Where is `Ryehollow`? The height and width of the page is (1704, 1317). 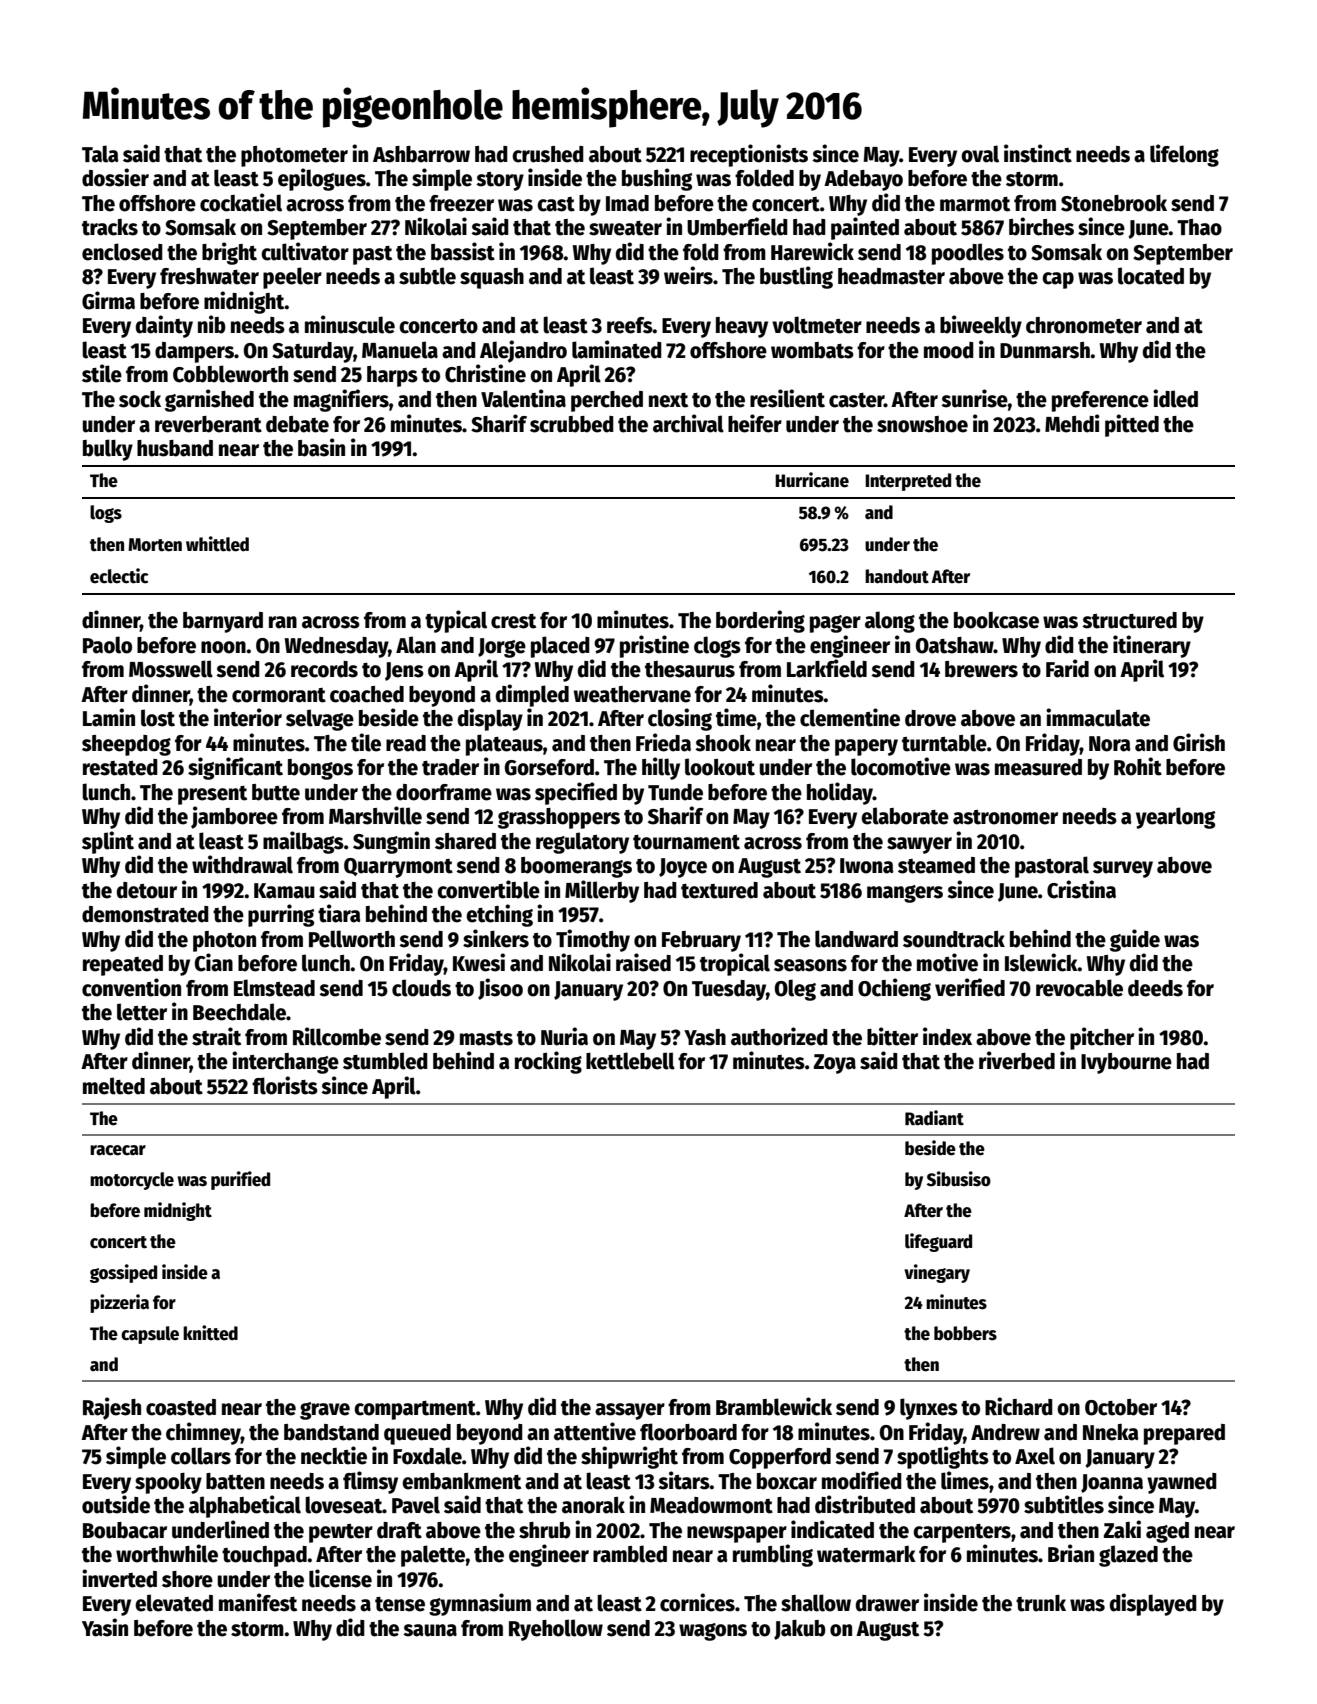
Ryehollow is located at coordinates (556, 1630).
